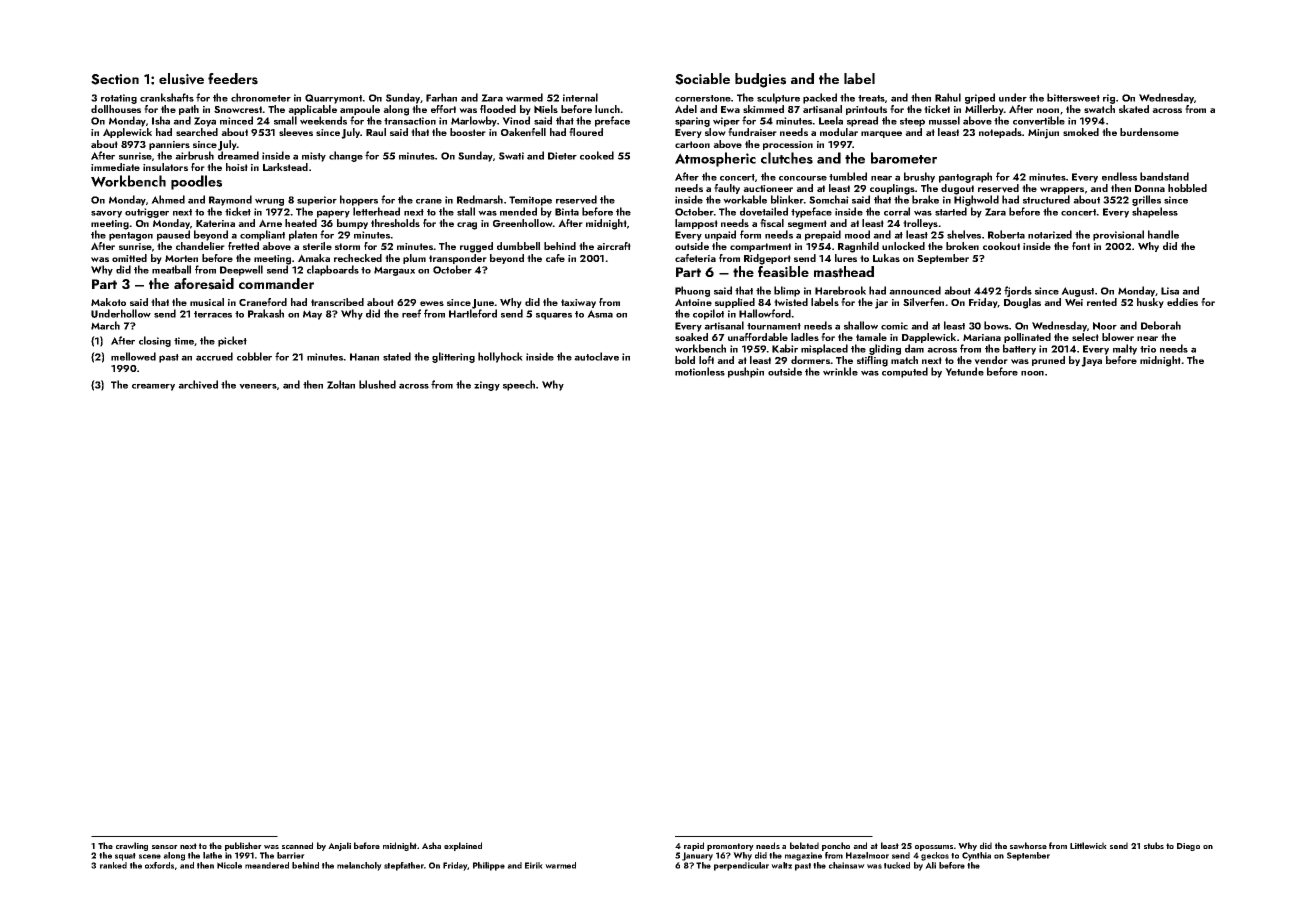 This page has height=924, width=1308. What do you see at coordinates (831, 120) in the page?
I see `Leela` at bounding box center [831, 120].
